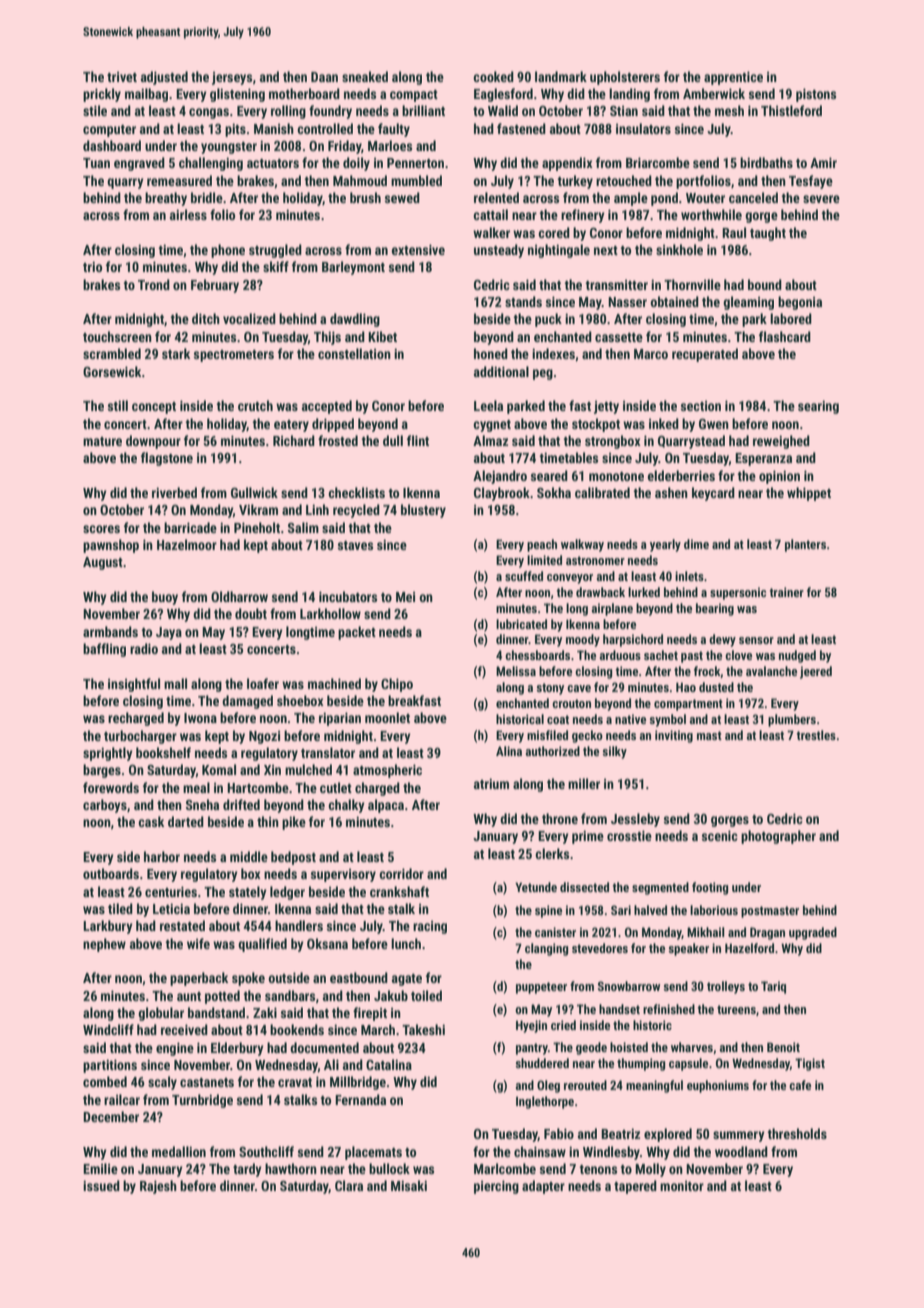 Image resolution: width=924 pixels, height=1308 pixels. Describe the element at coordinates (103, 563) in the page. I see `August` at that location.
